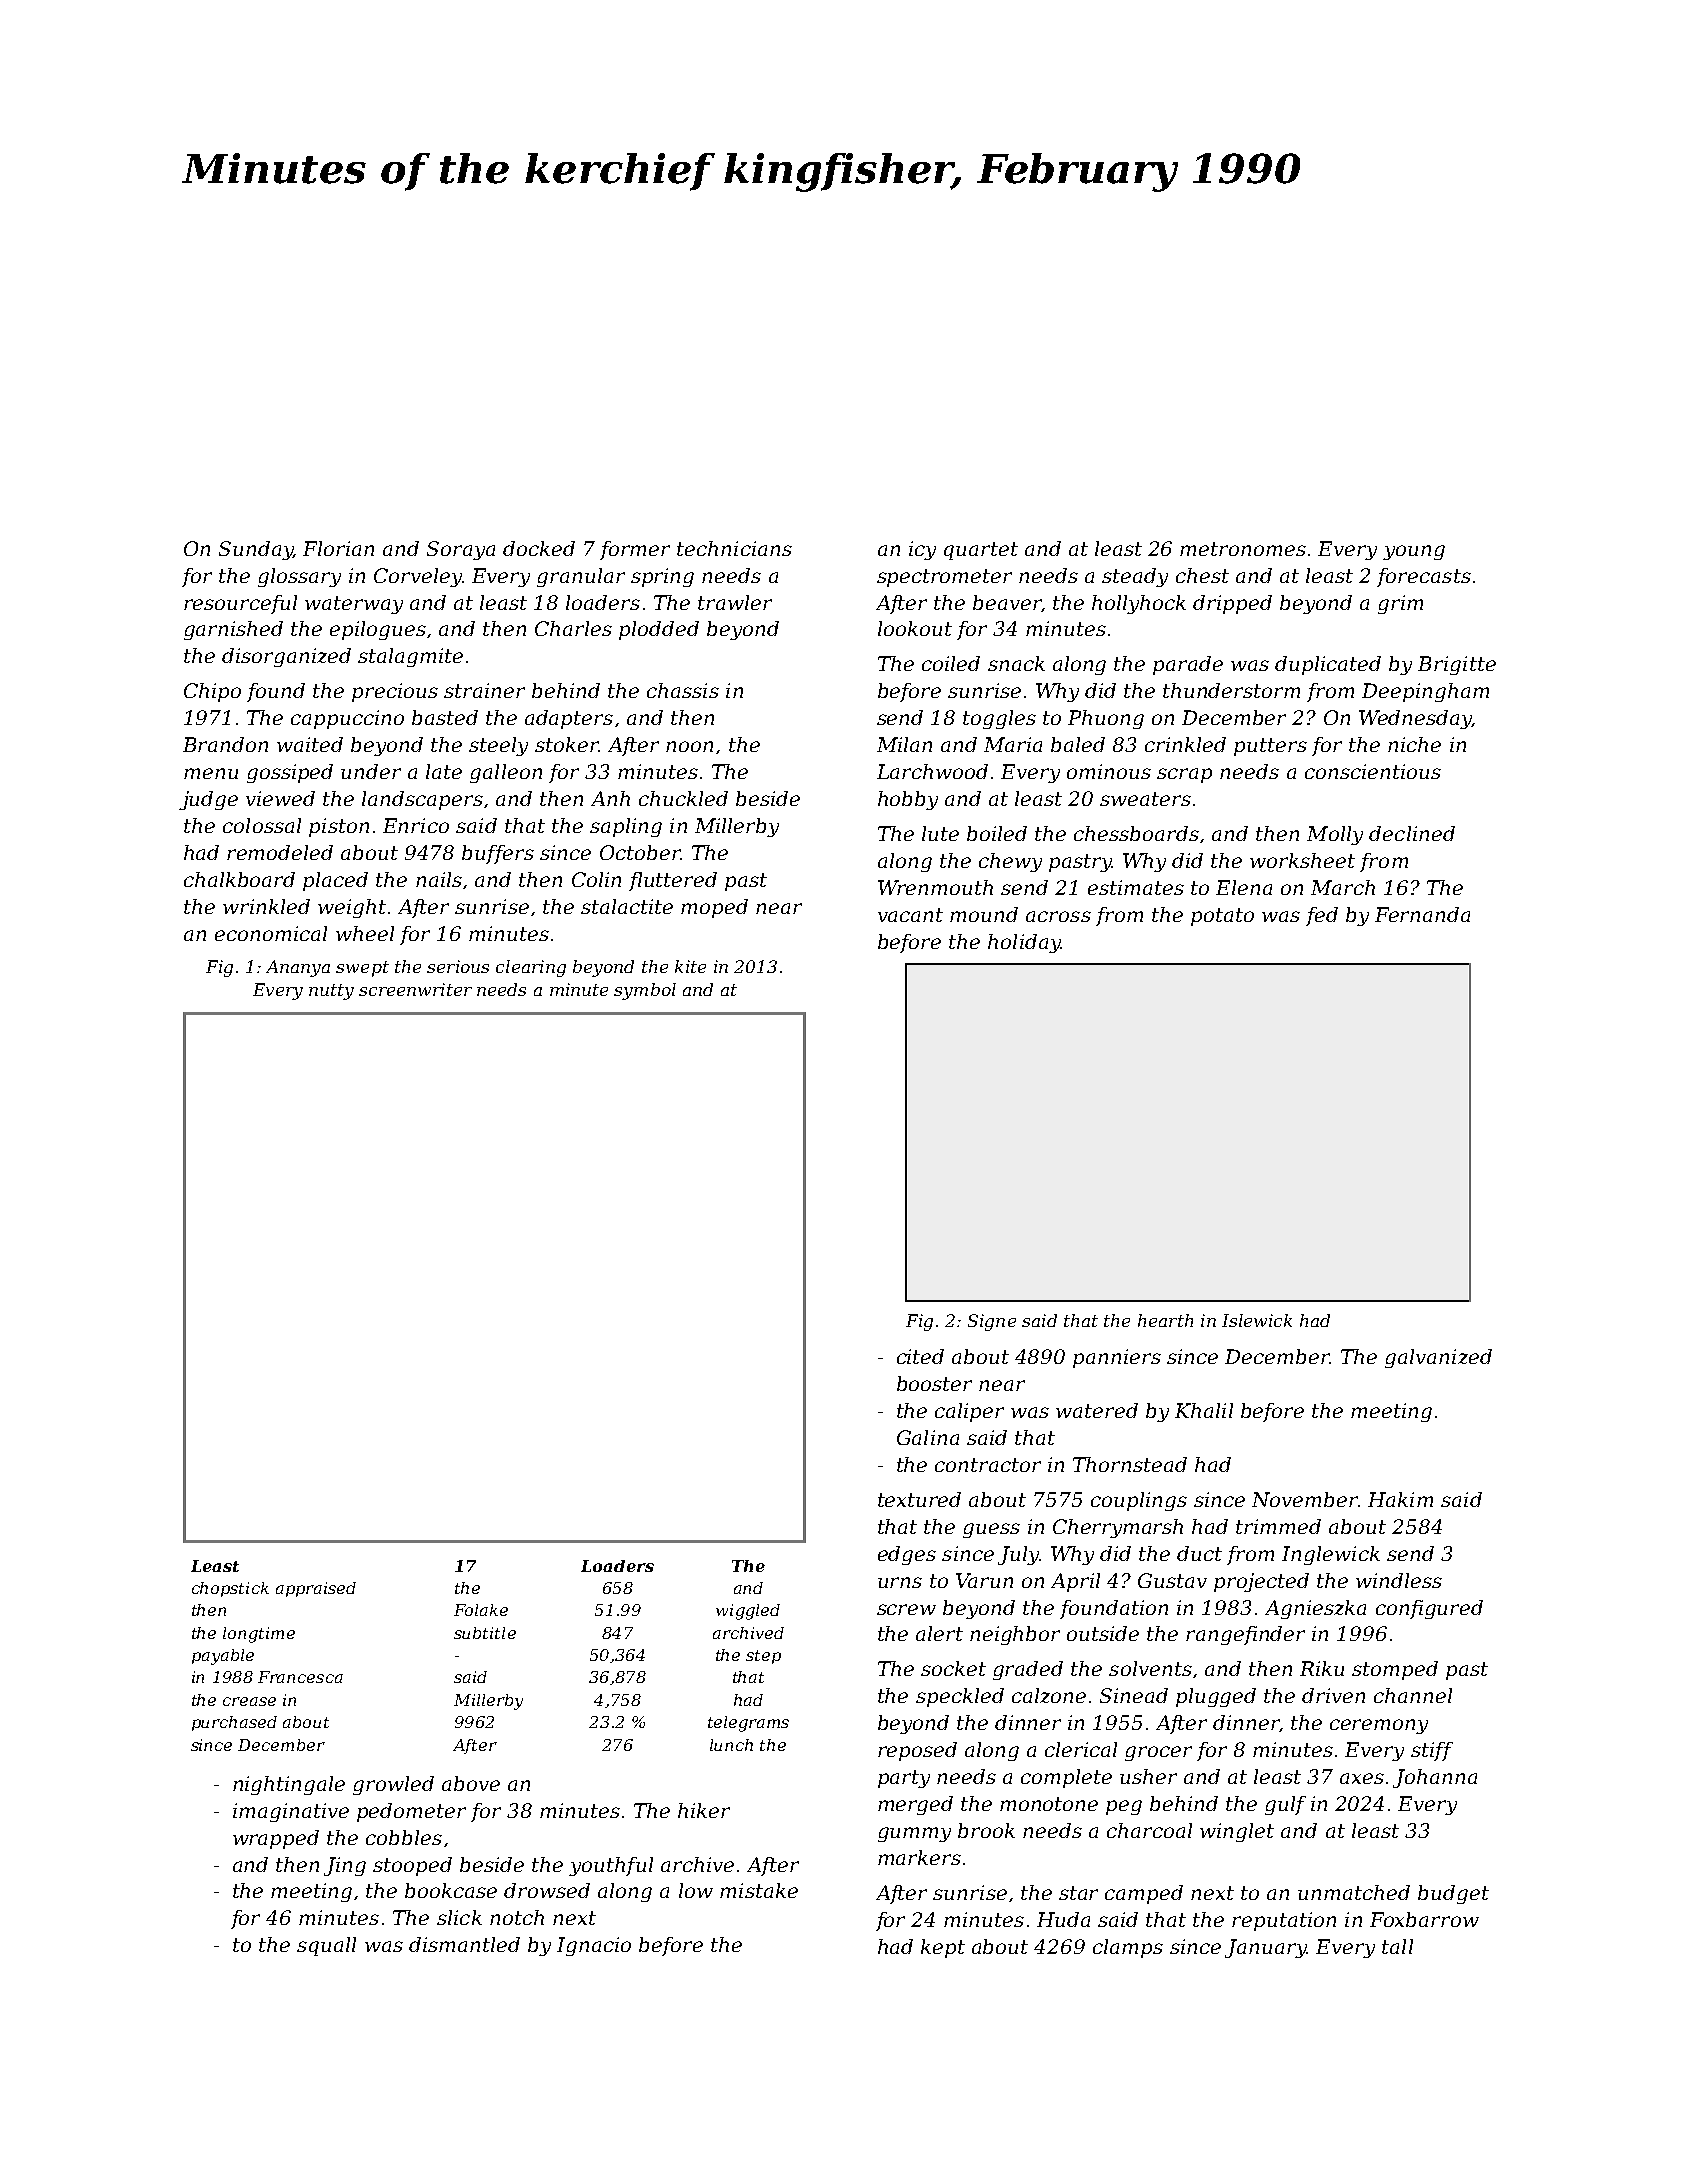  I want to click on dripped, so click(1232, 604).
